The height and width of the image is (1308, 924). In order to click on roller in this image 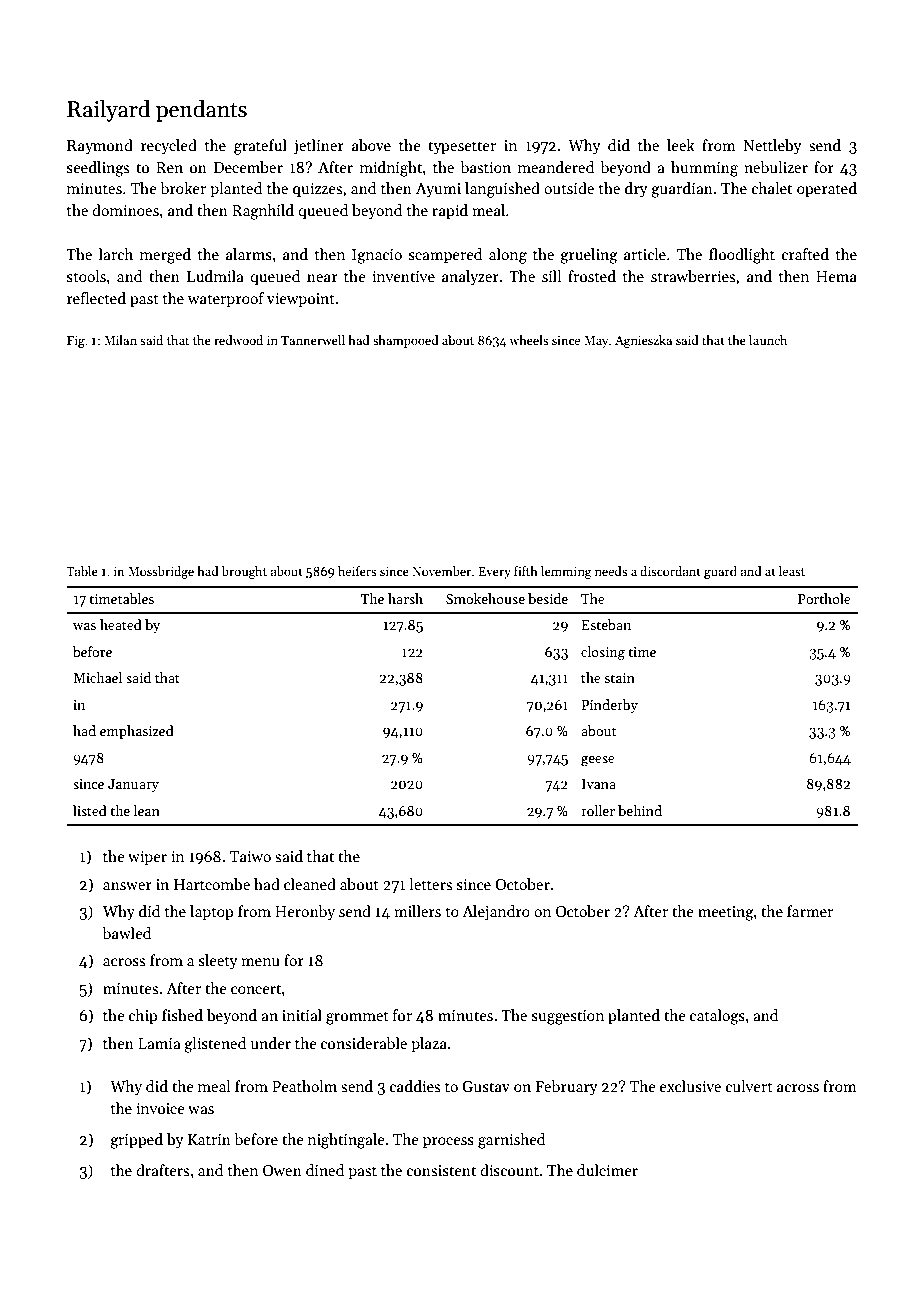, I will do `click(598, 810)`.
